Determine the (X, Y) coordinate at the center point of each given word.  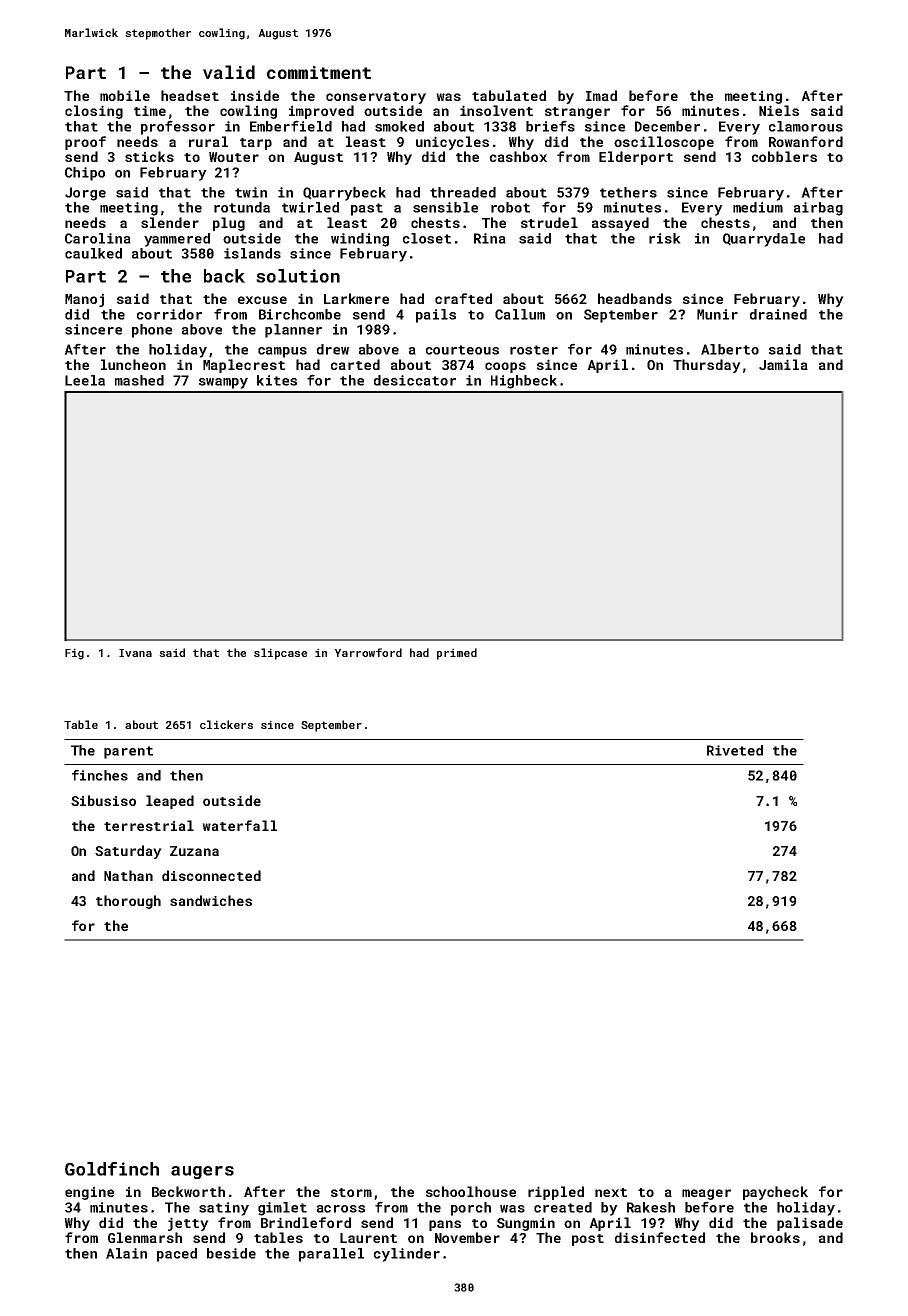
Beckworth (188, 1191)
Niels (779, 110)
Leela (85, 380)
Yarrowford (368, 652)
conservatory (376, 98)
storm (351, 1192)
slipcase (280, 654)
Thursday (707, 366)
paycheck (775, 1193)
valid (229, 72)
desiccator (415, 380)
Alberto (730, 349)
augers (202, 1172)
